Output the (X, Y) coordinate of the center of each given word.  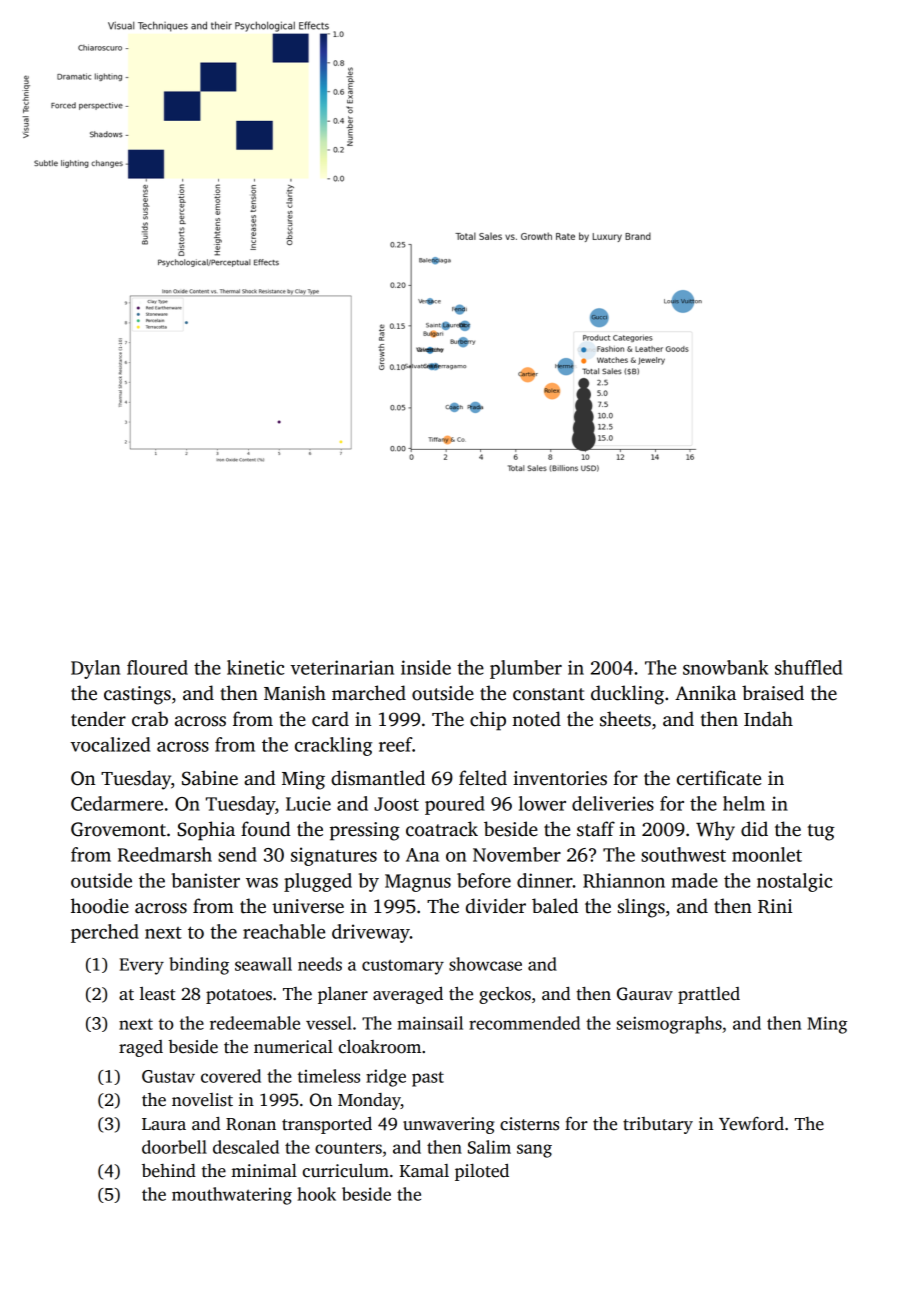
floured (157, 667)
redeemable (255, 1023)
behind (169, 1171)
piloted (482, 1172)
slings (641, 908)
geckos (505, 995)
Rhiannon (624, 880)
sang (534, 1151)
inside (426, 667)
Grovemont (118, 829)
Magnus (418, 883)
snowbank (725, 667)
